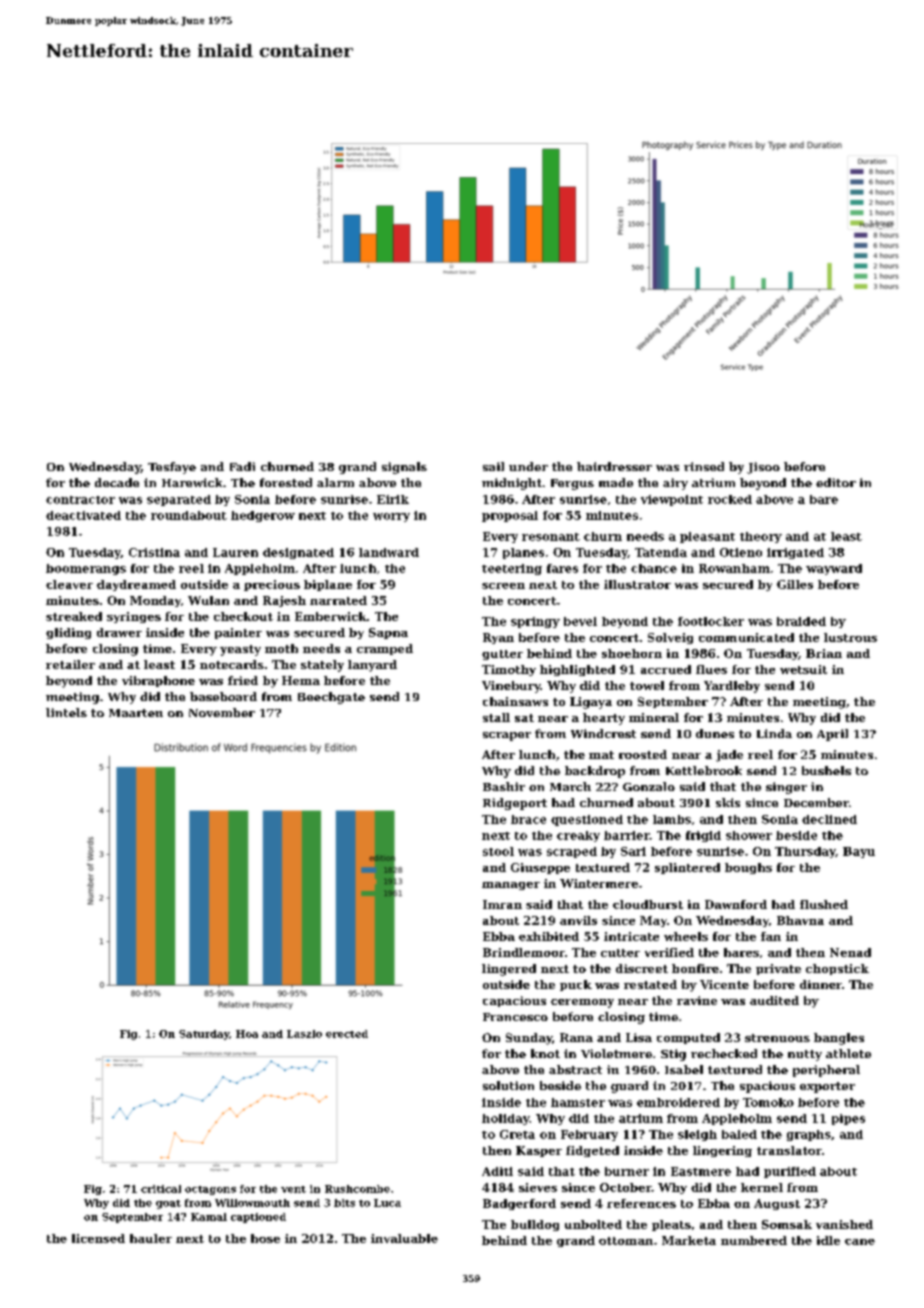 The height and width of the screenshot is (1308, 924). I want to click on Wulan, so click(208, 600).
